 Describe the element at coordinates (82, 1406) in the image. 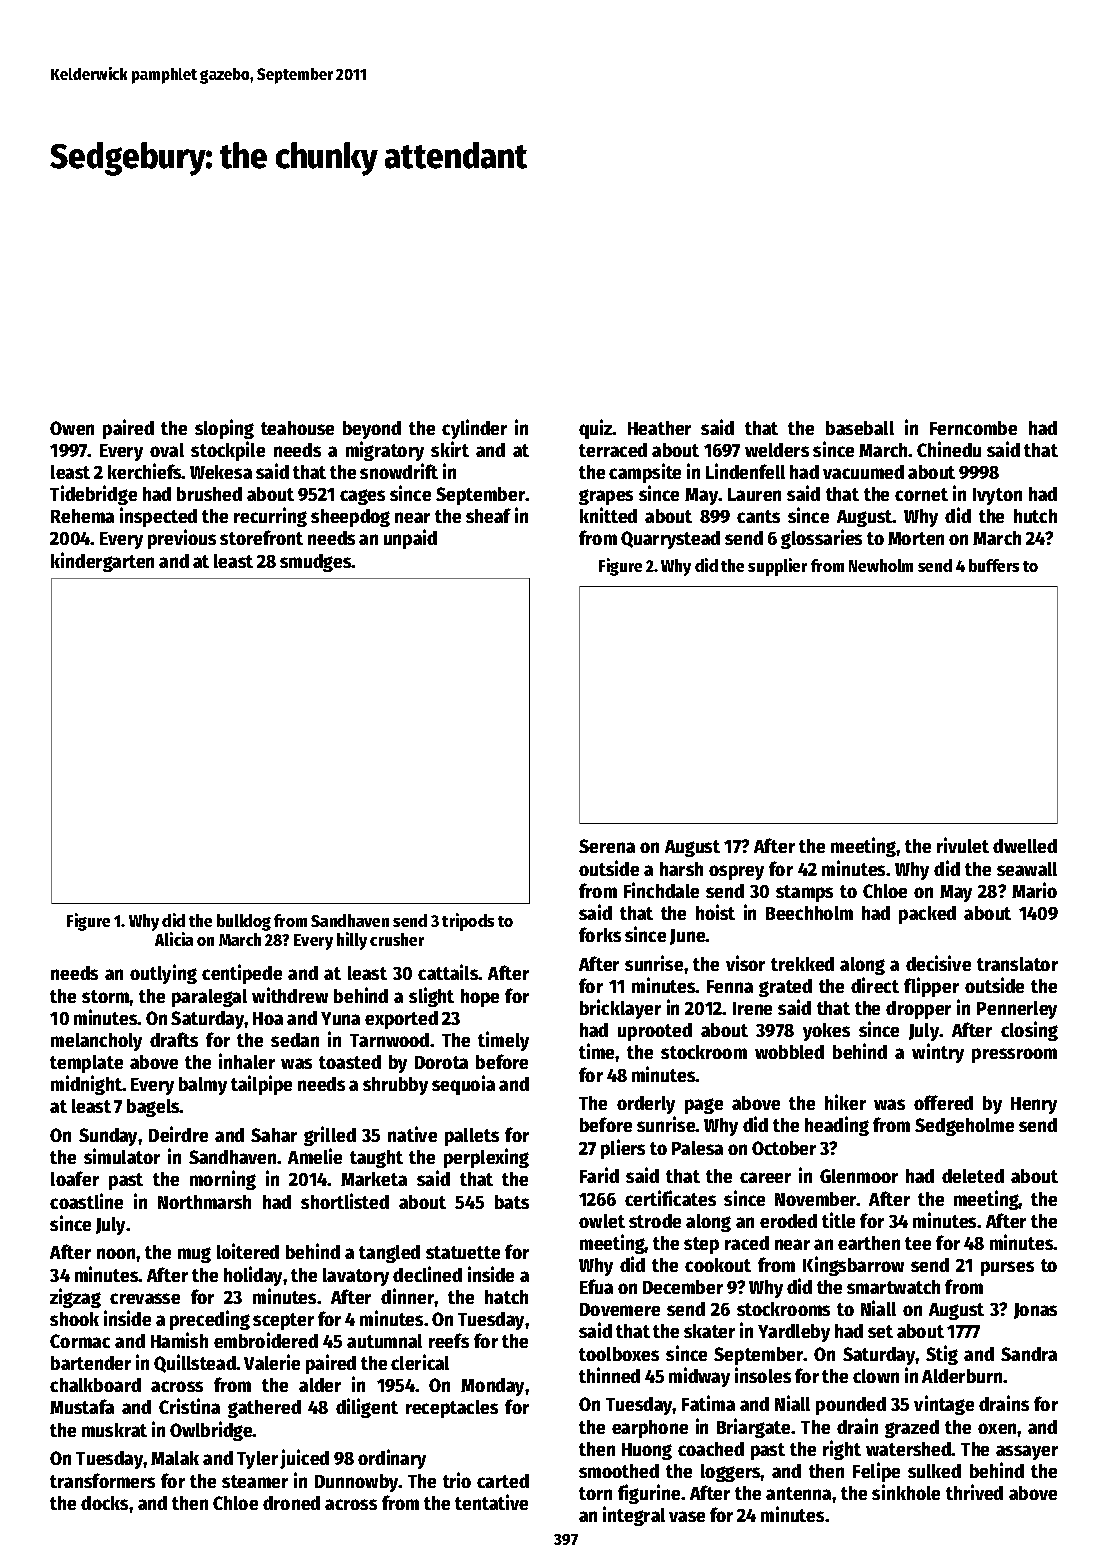

I see `Mustafa` at that location.
